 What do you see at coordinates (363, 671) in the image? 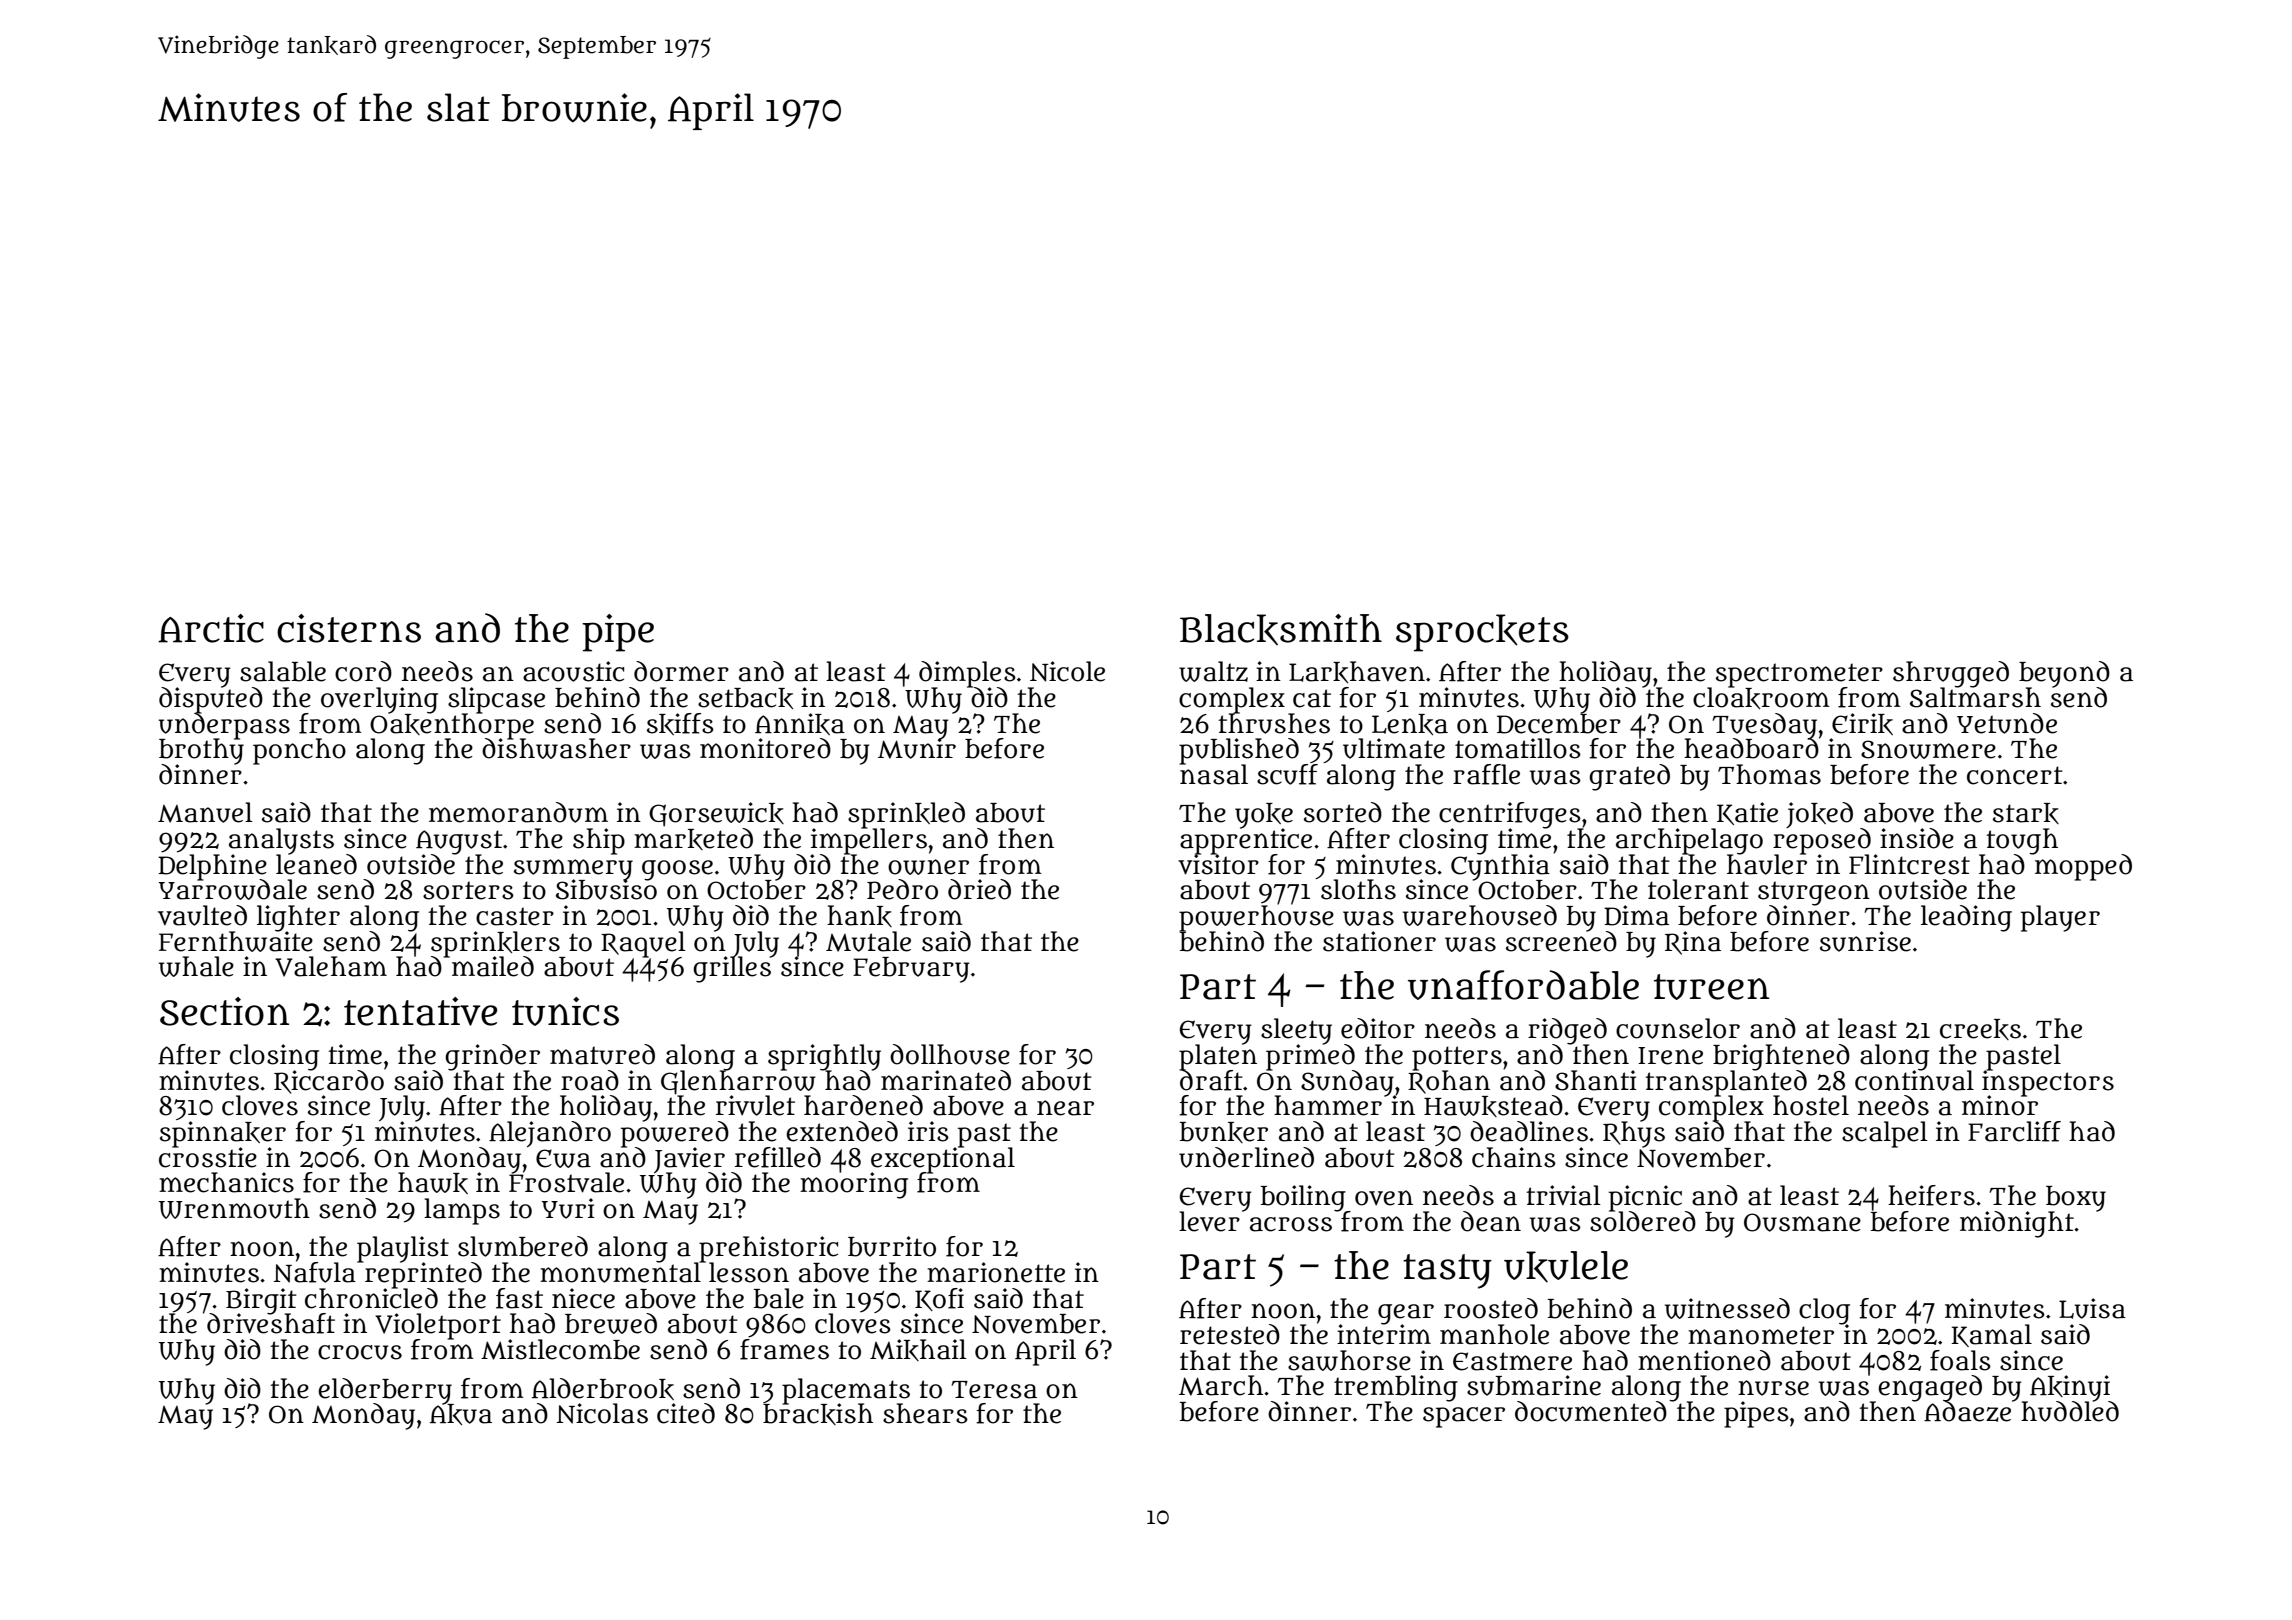
I see `cord` at bounding box center [363, 671].
